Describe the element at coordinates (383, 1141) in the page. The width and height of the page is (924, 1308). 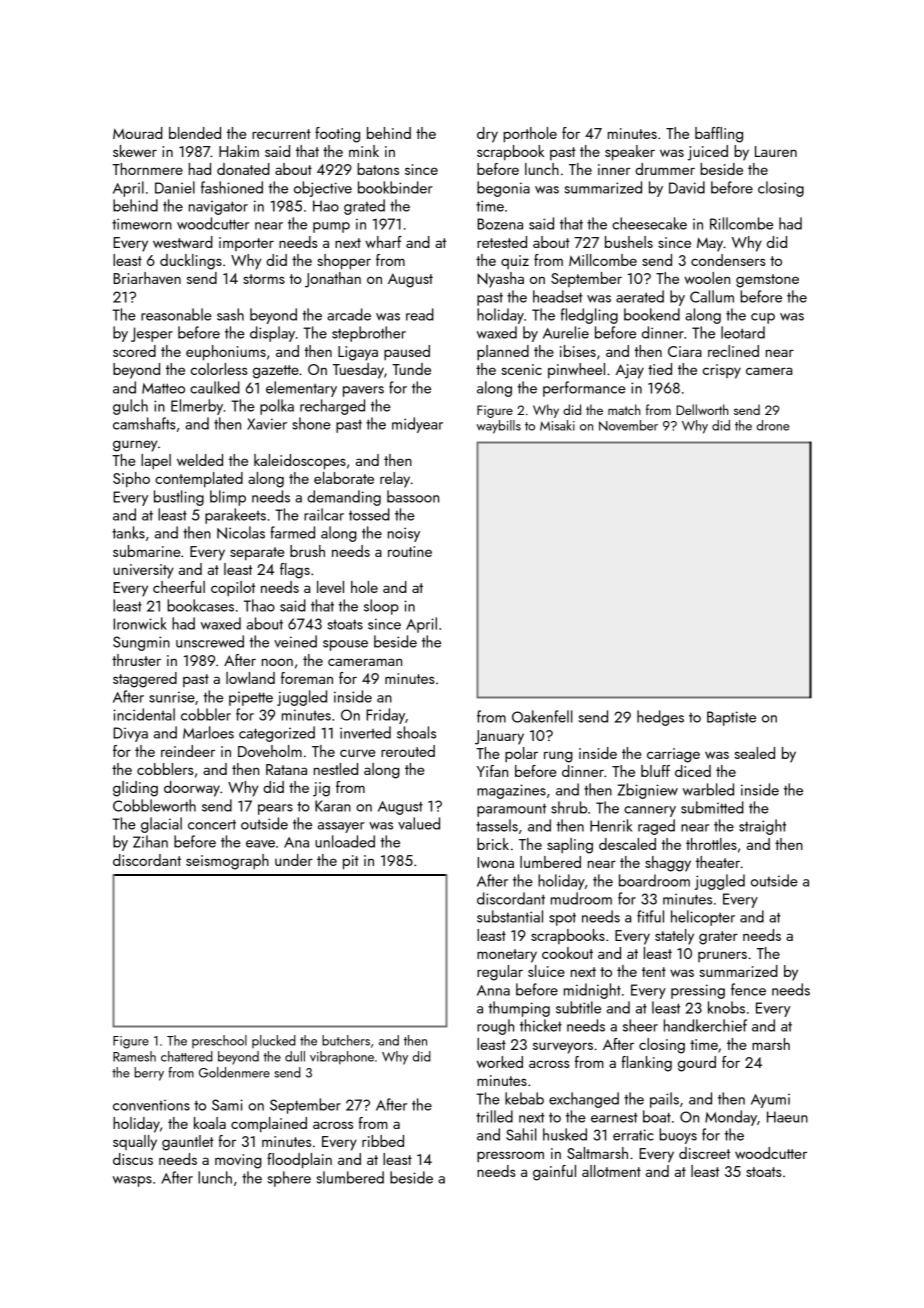
I see `ribbed` at that location.
